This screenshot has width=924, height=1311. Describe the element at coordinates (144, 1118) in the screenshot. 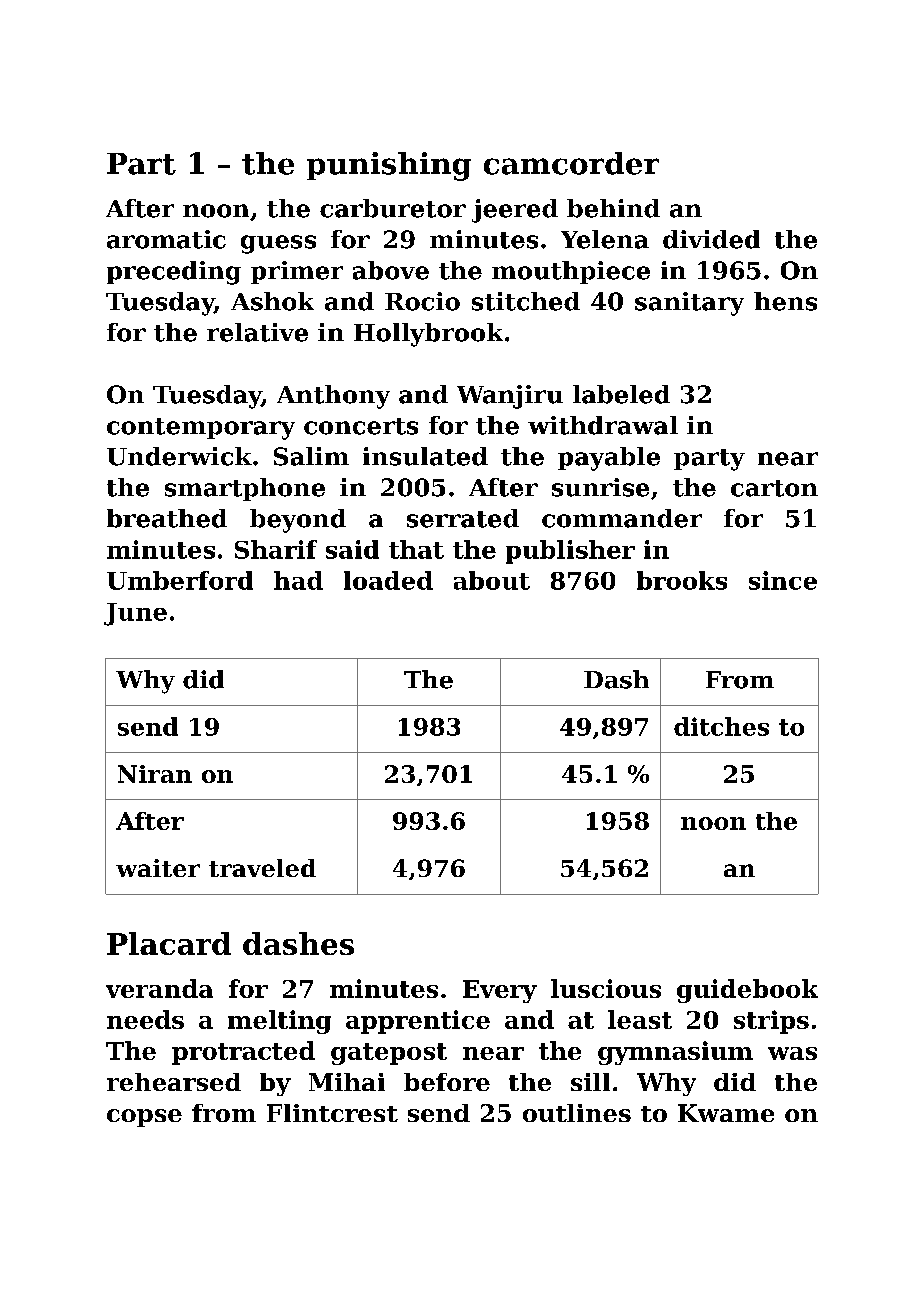

I see `copse` at that location.
